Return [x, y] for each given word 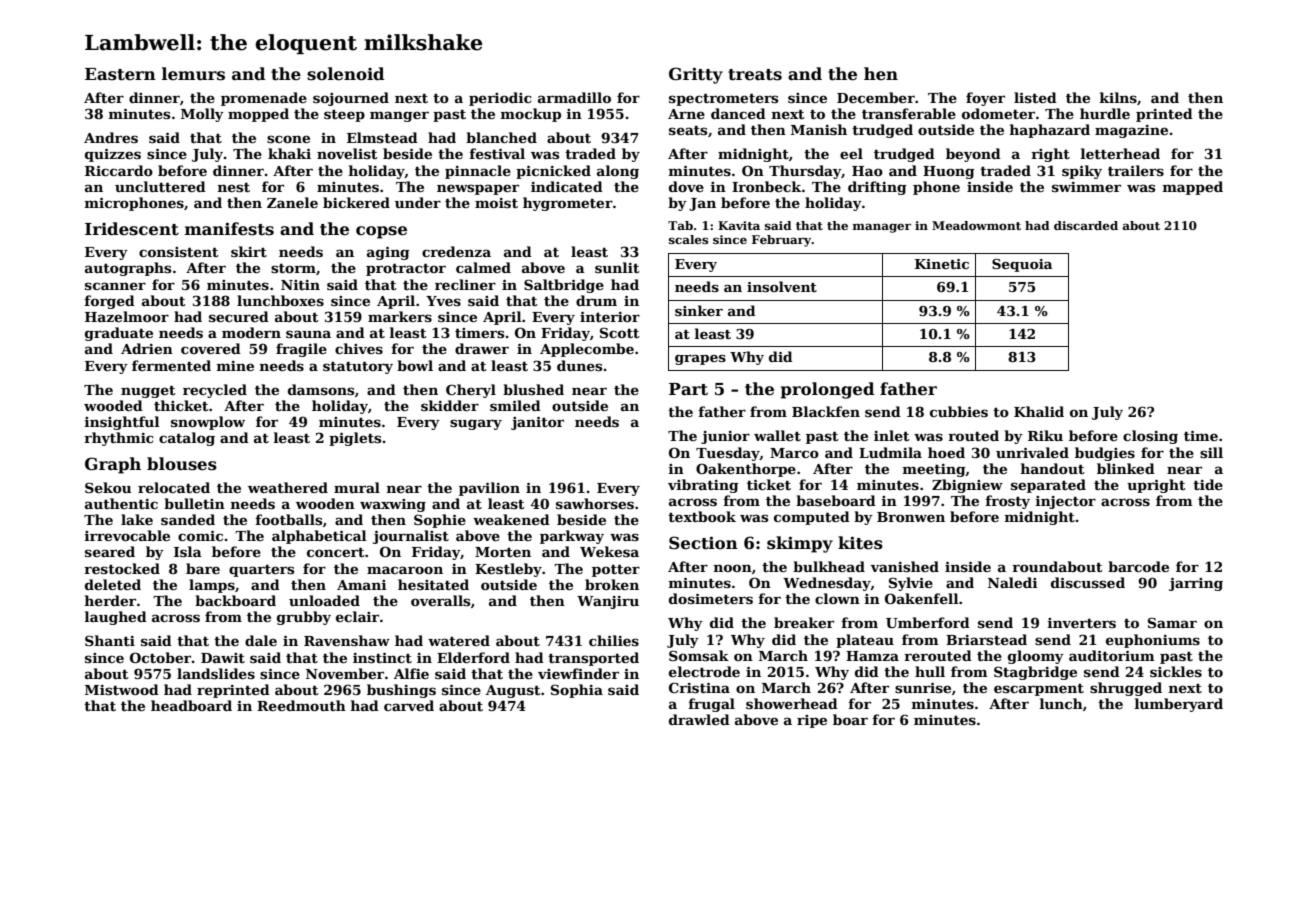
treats [755, 75]
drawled [699, 719]
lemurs [193, 74]
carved [409, 705]
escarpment [1039, 690]
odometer [998, 113]
